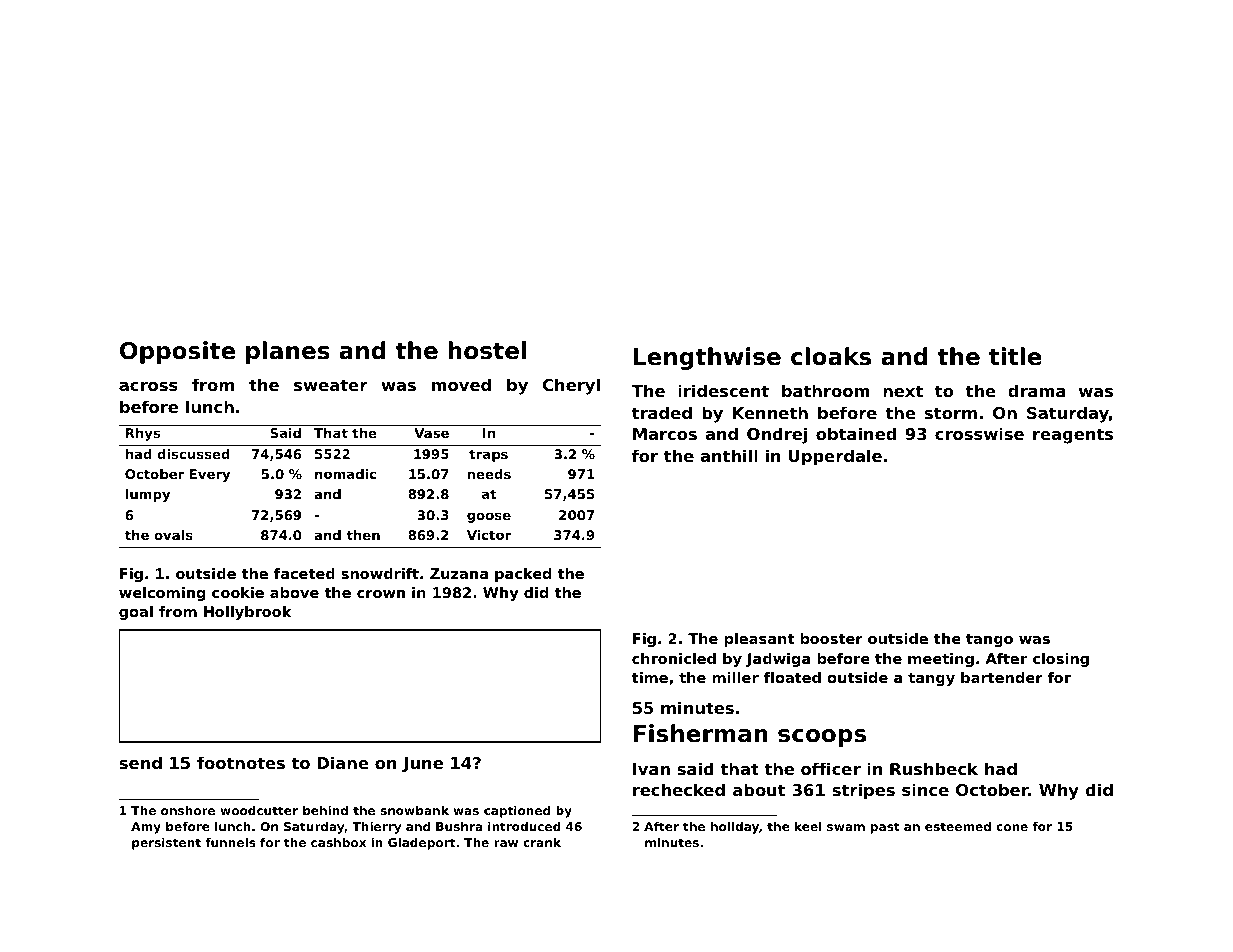 The height and width of the screenshot is (952, 1233). I want to click on Hollybrook, so click(248, 613).
